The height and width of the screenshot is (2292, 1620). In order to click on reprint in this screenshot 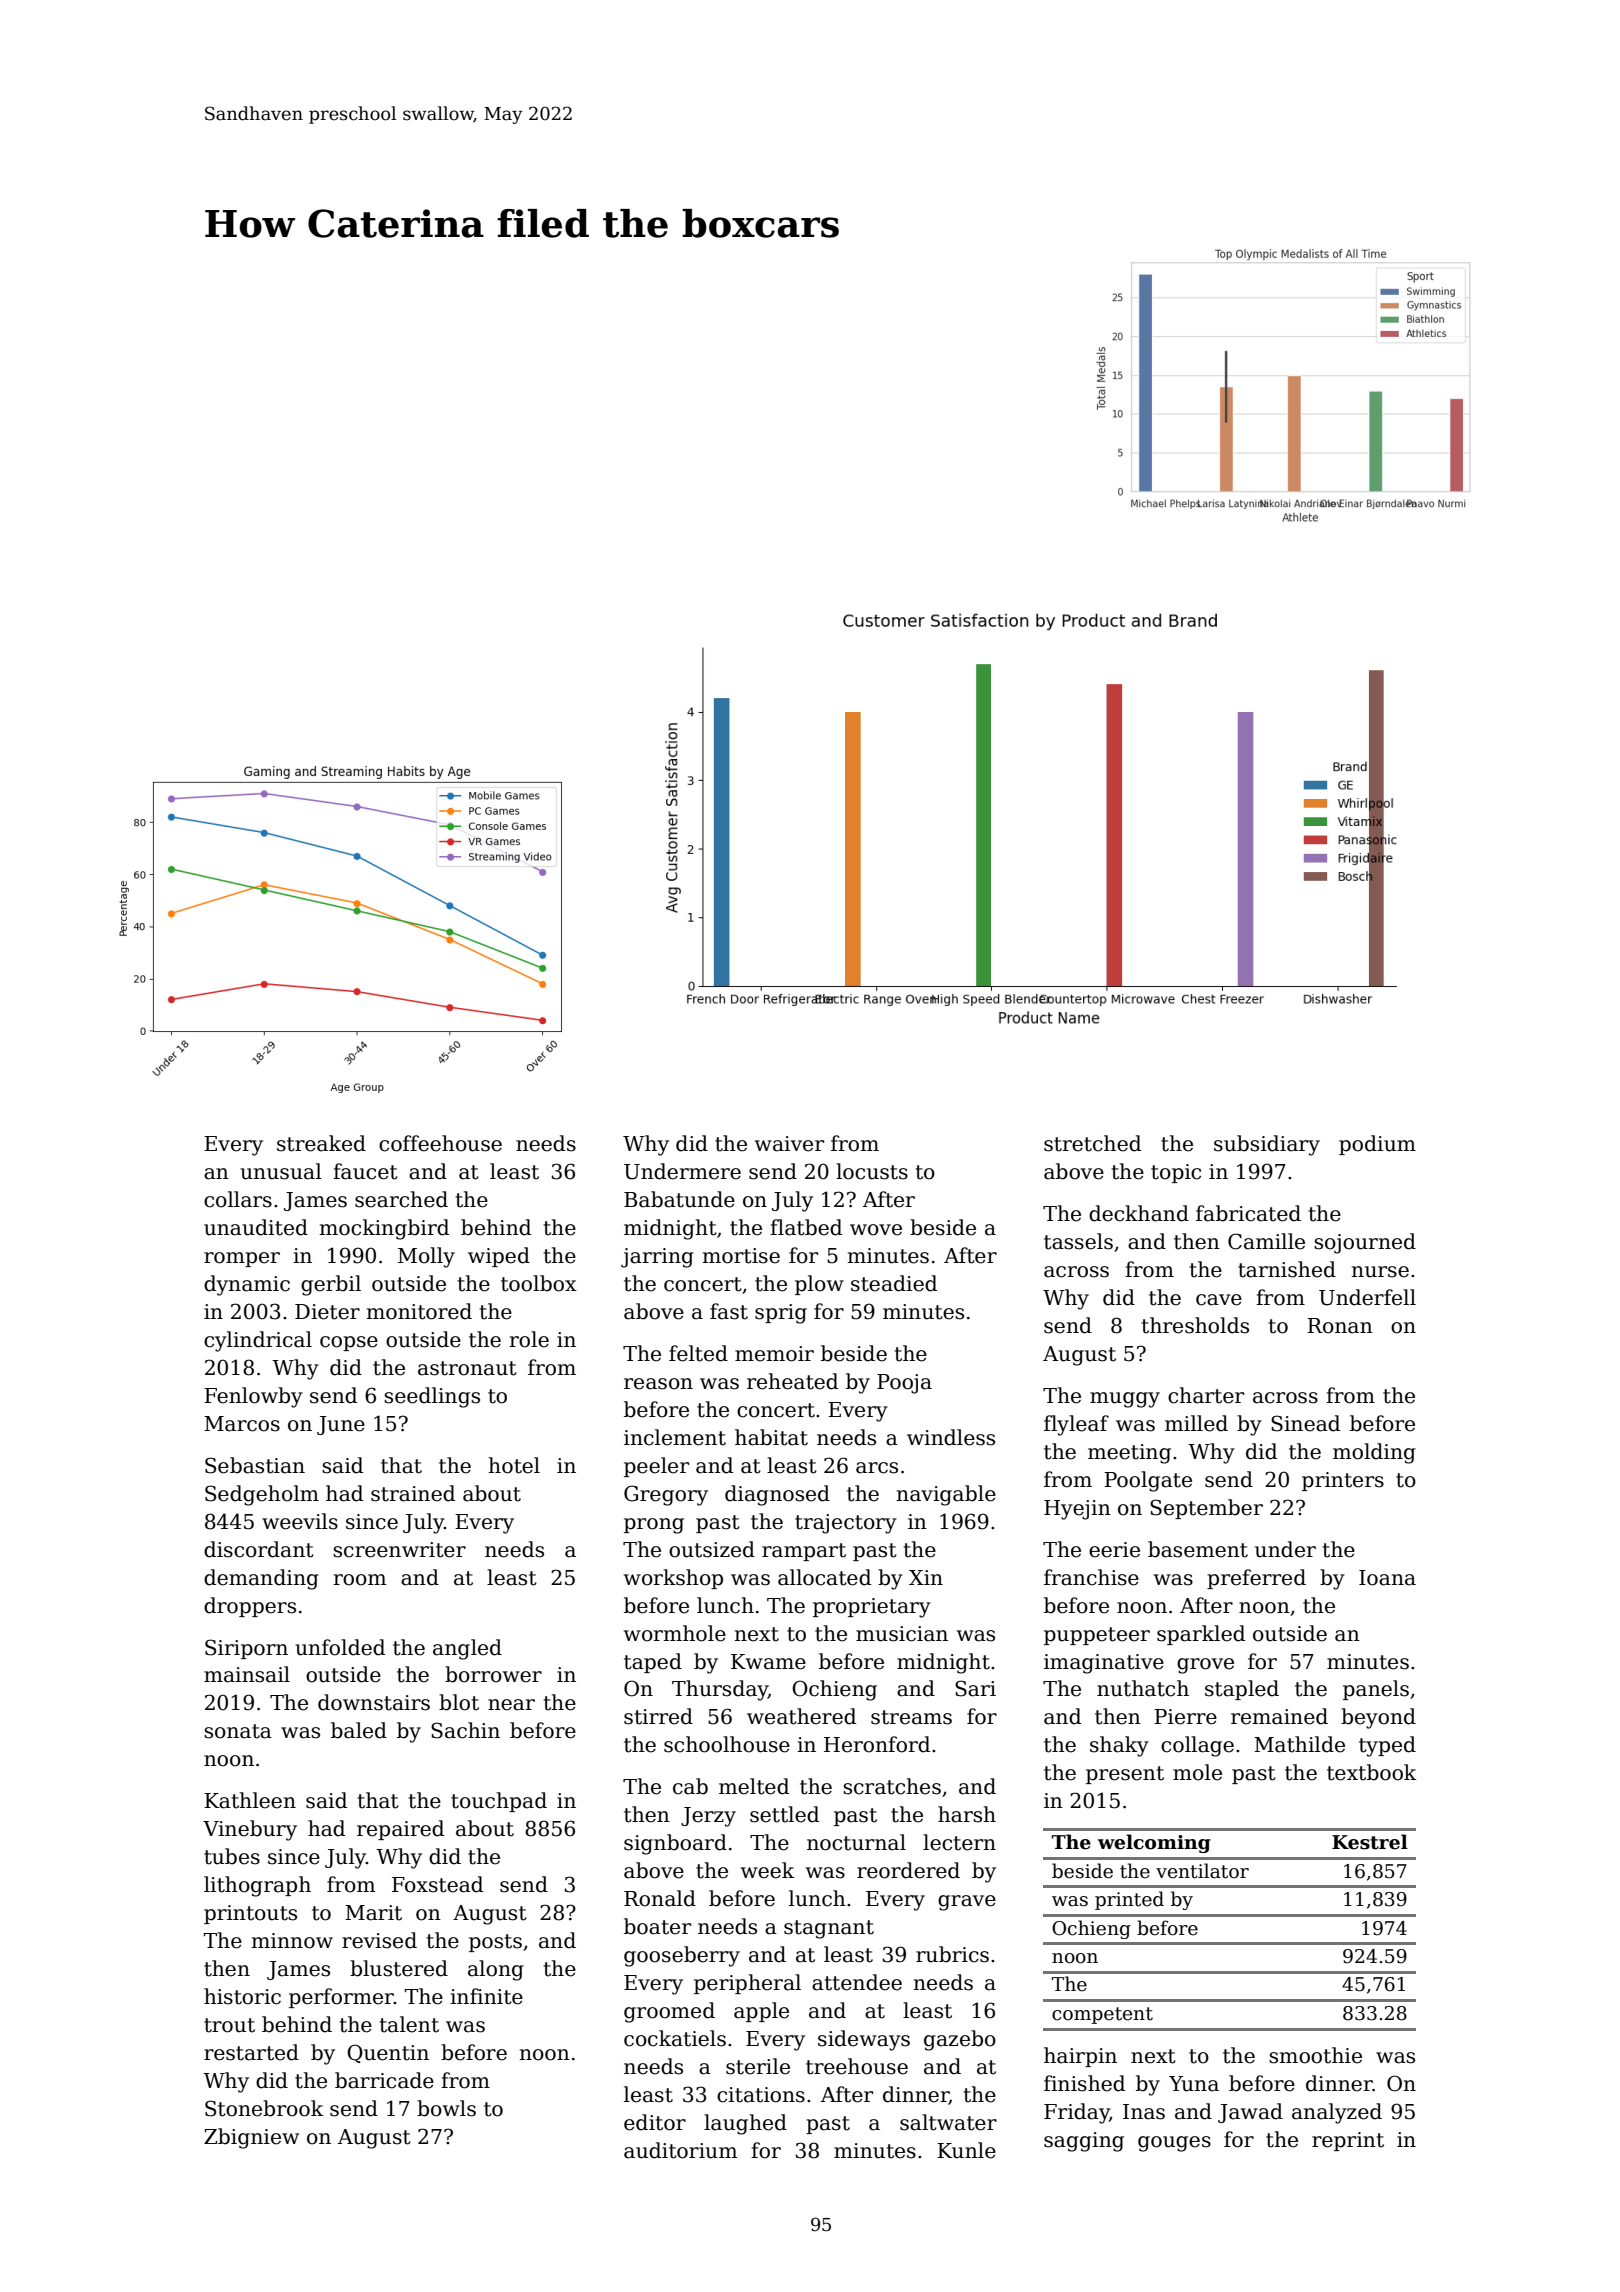, I will do `click(1348, 2141)`.
